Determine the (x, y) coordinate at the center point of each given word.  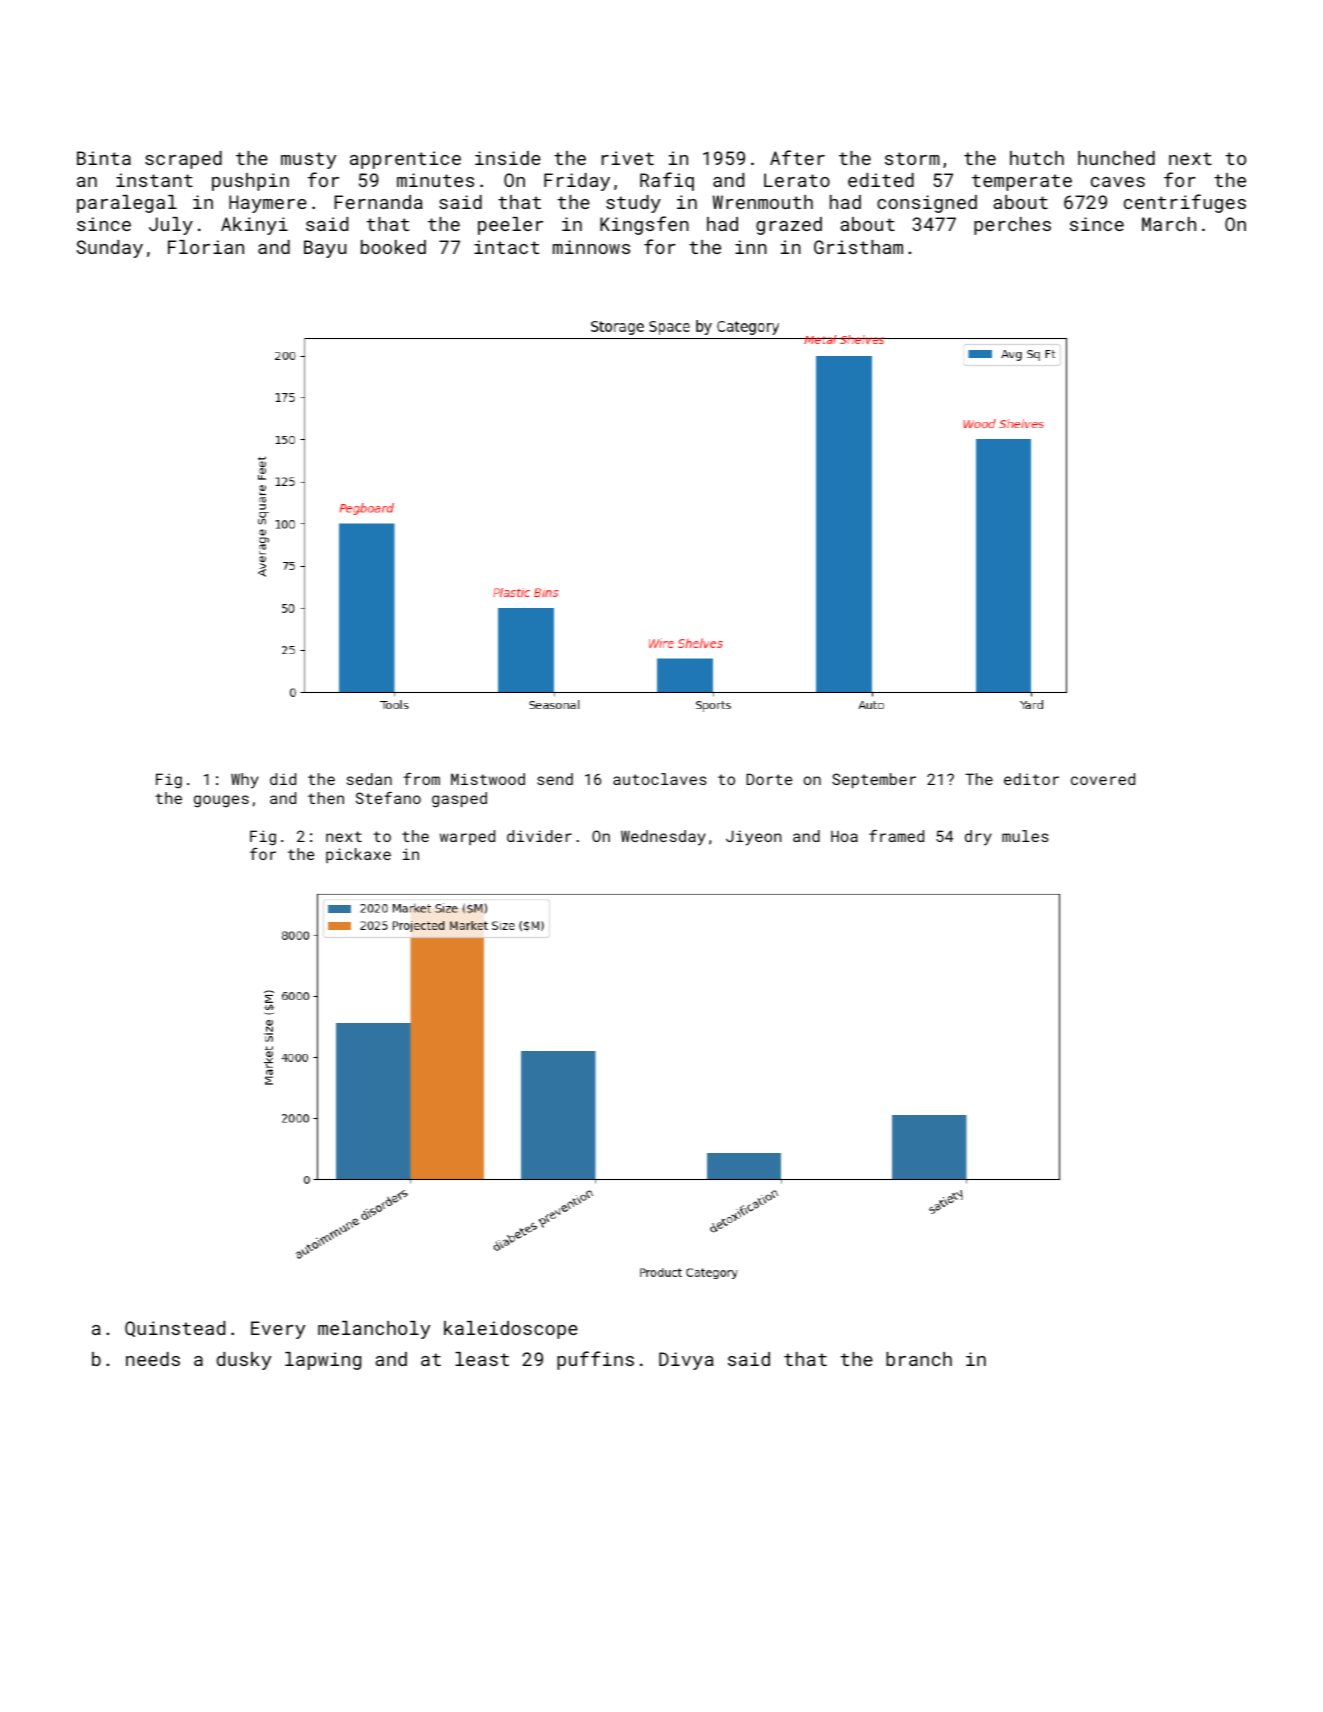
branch (919, 1359)
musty (308, 160)
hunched (1116, 158)
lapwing (323, 1361)
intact (506, 247)
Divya (686, 1361)
